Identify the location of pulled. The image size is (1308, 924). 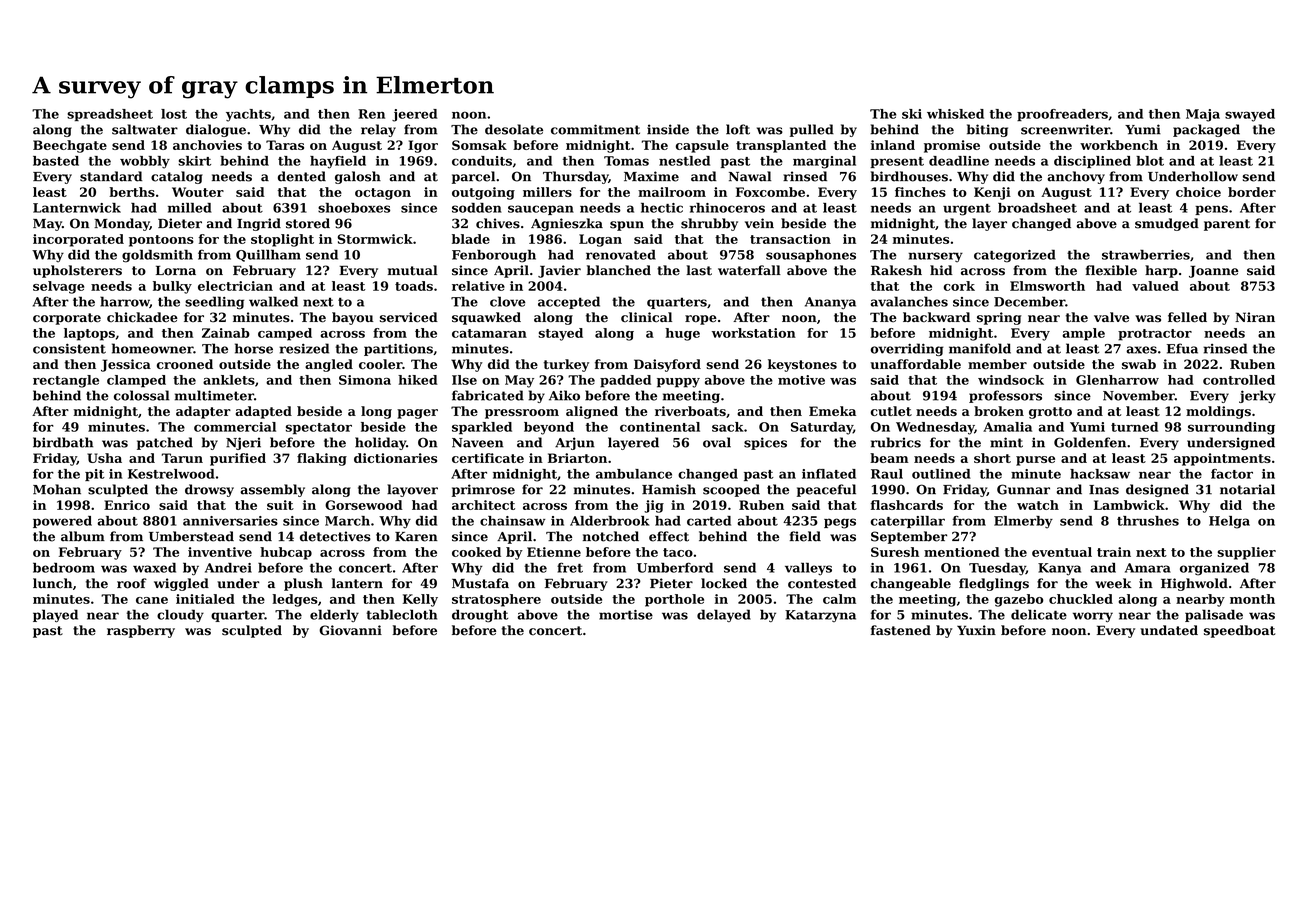
(812, 130).
